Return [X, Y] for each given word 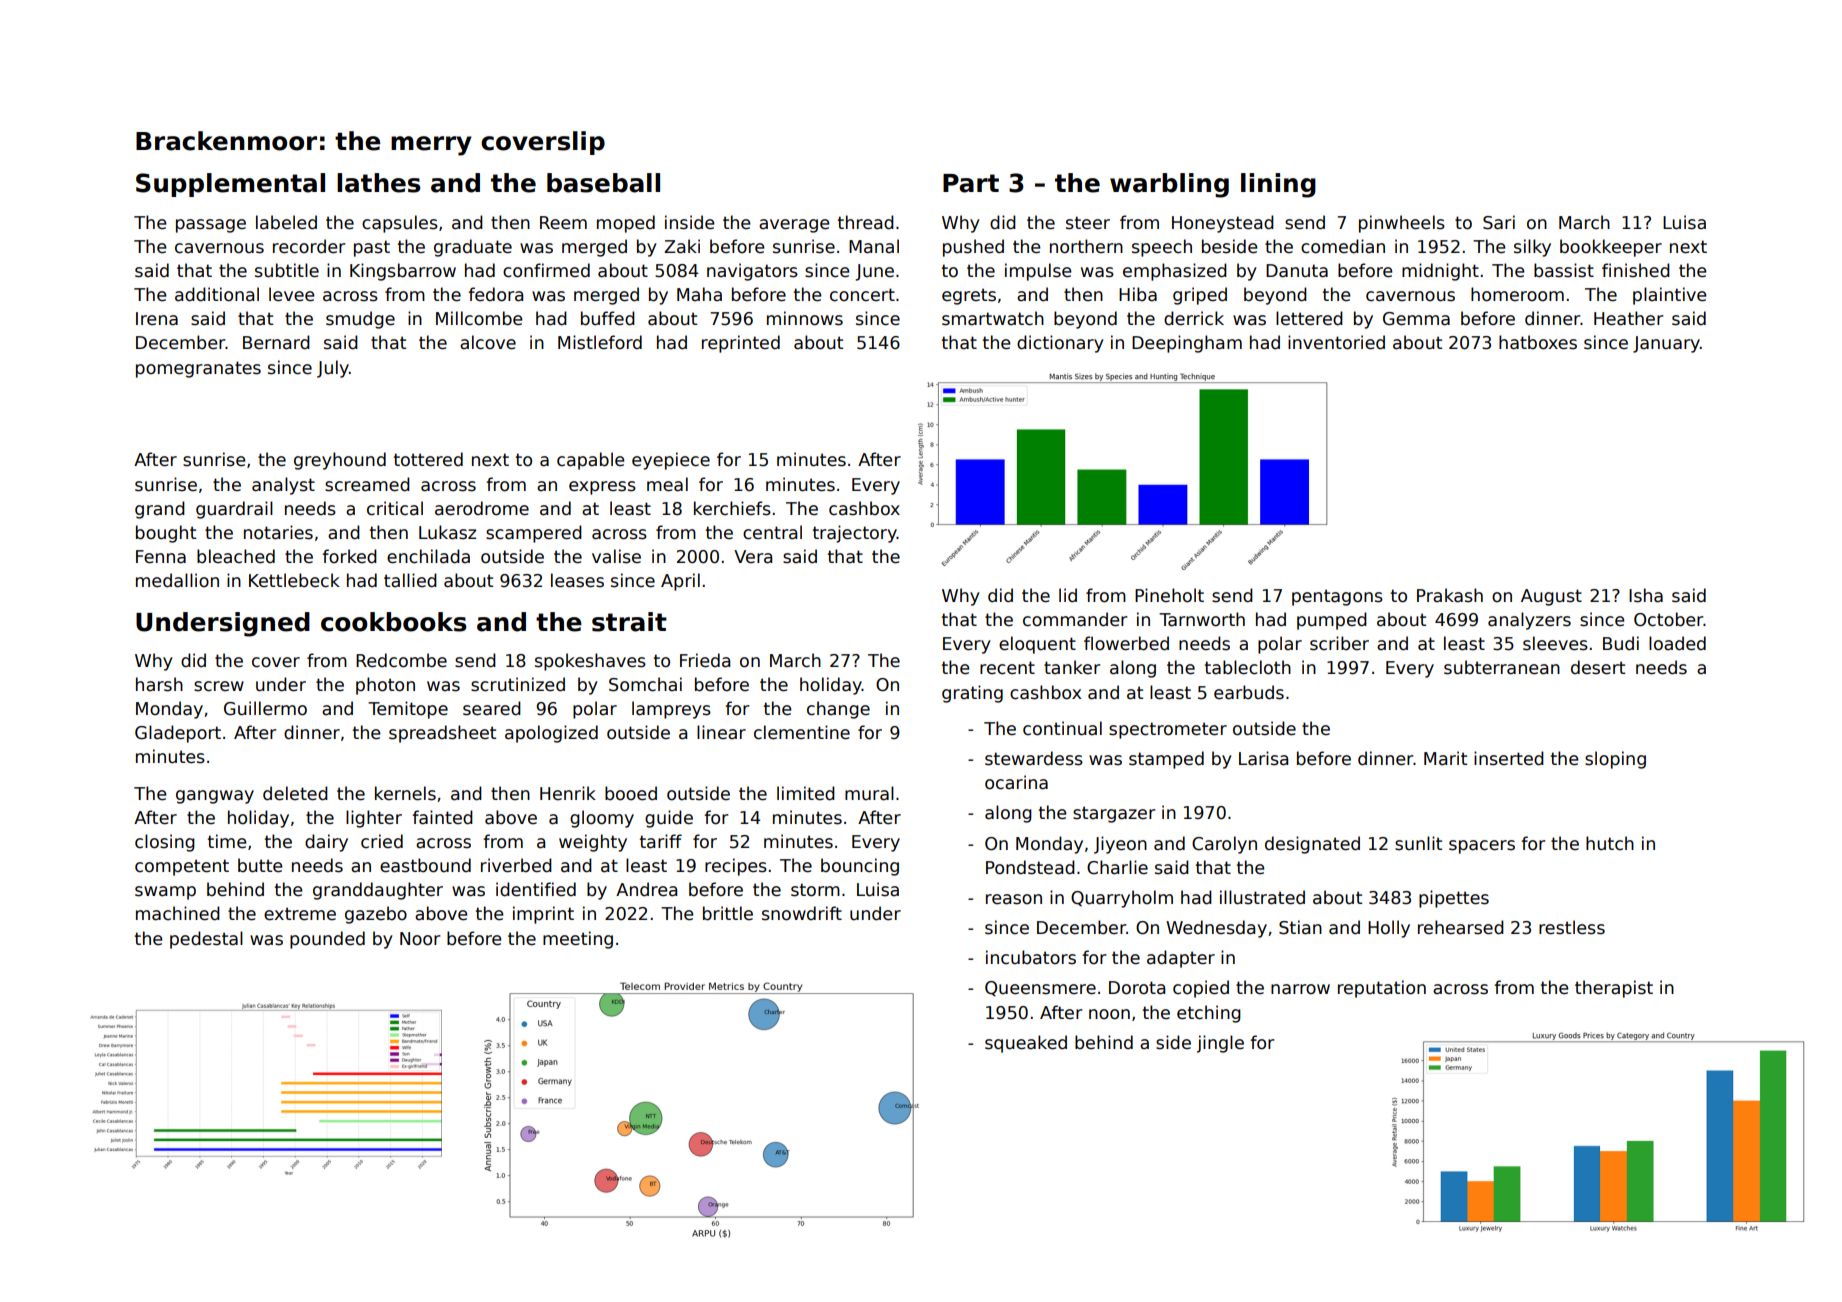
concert [862, 295]
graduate [473, 248]
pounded [327, 940]
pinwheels [1402, 224]
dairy [326, 843]
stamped [1166, 760]
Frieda [705, 660]
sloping [1615, 760]
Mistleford [600, 342]
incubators [1031, 957]
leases [577, 580]
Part [971, 183]
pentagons [1337, 597]
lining [1278, 185]
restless [1572, 927]
